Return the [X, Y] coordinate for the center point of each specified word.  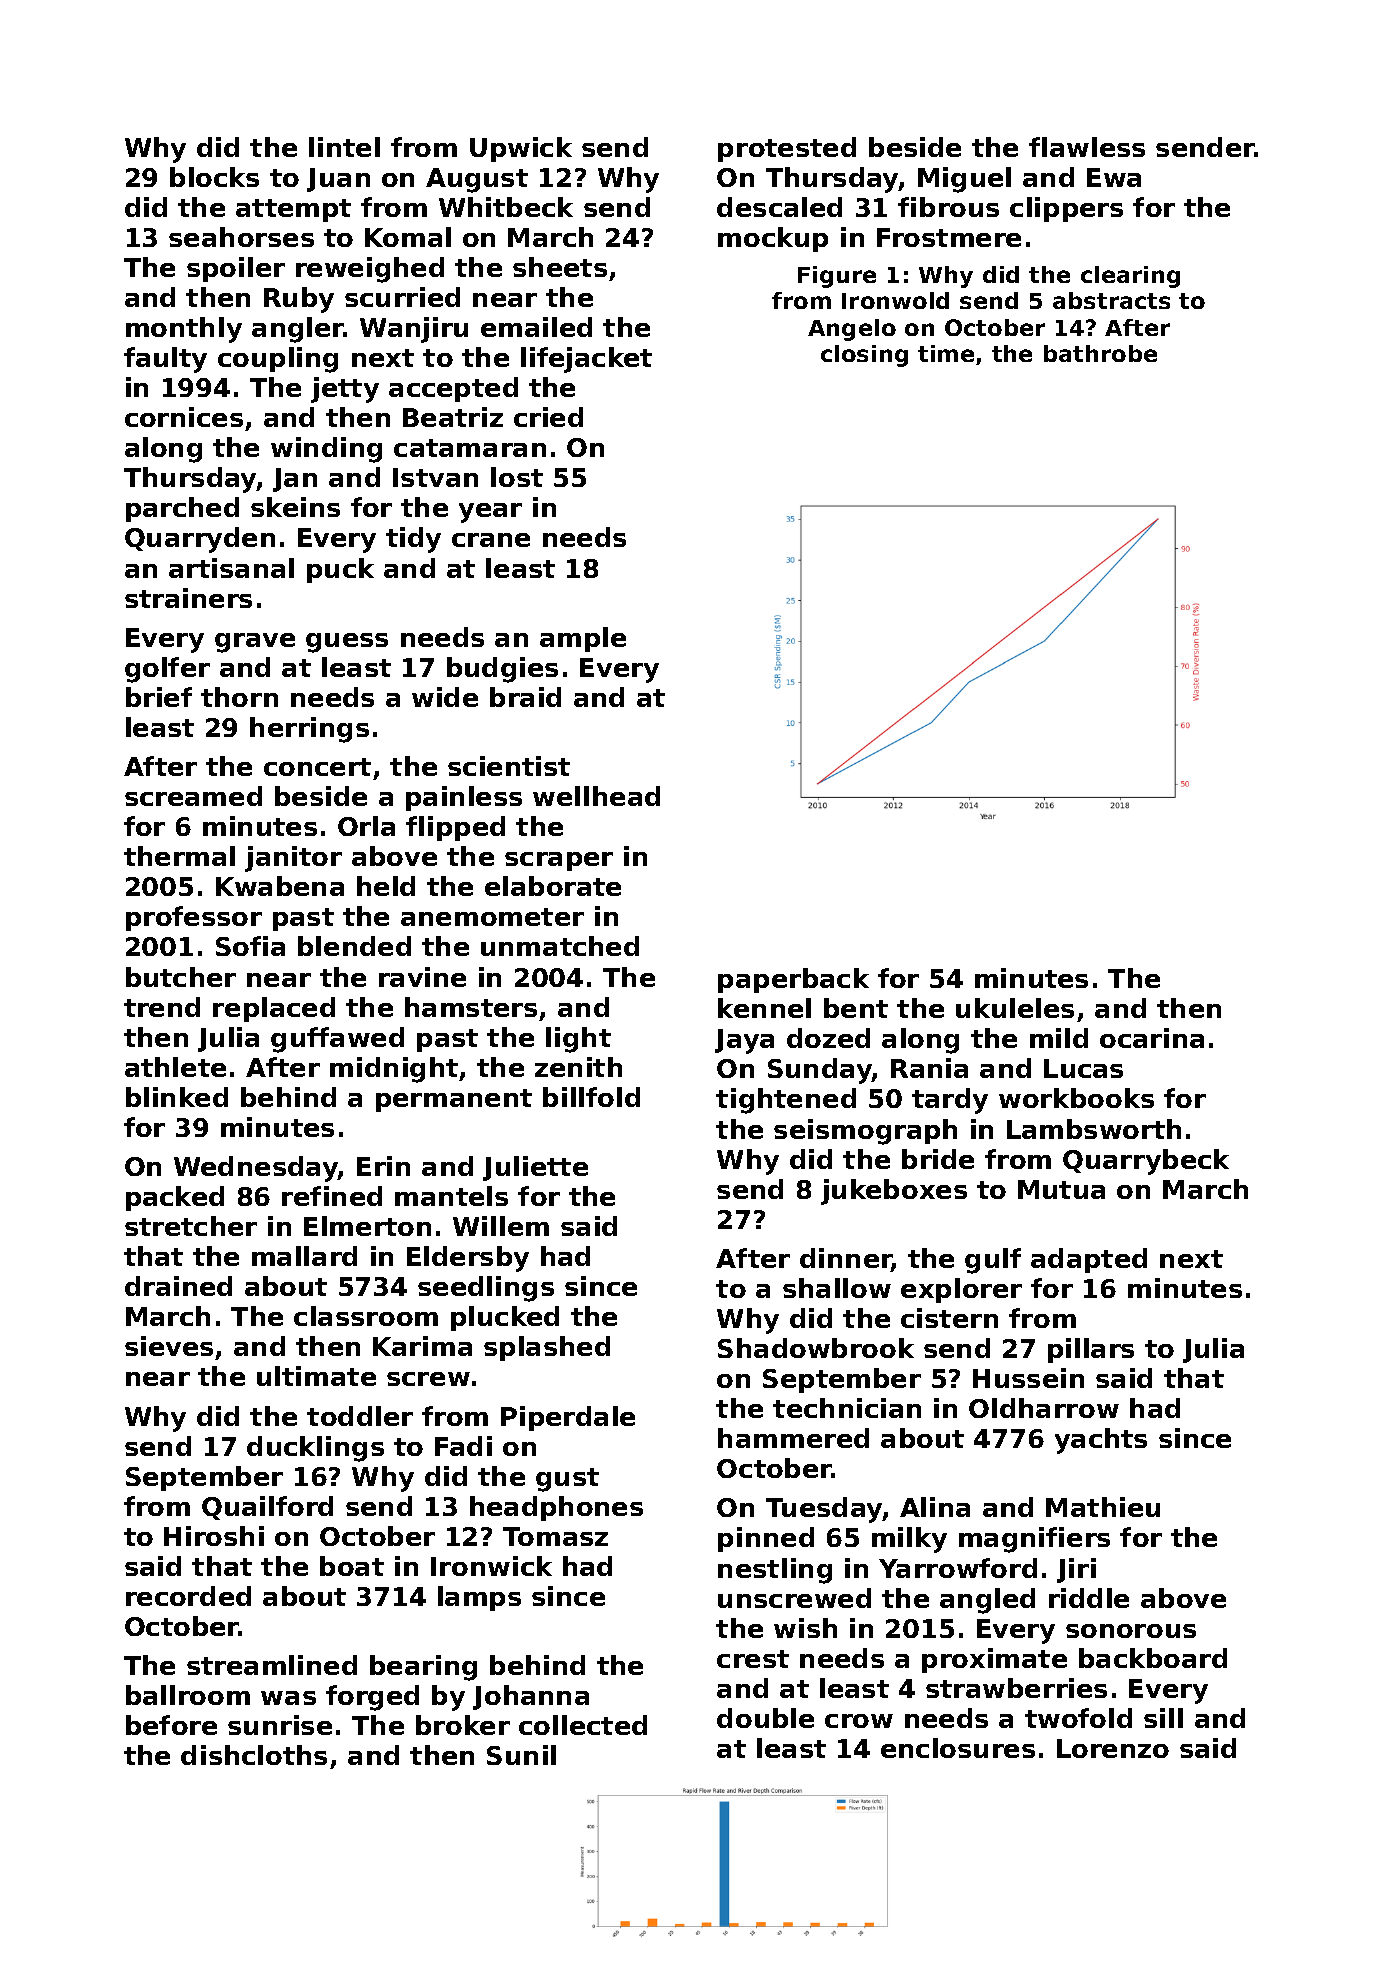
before [171, 1725]
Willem [501, 1226]
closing [864, 356]
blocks [214, 177]
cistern [949, 1318]
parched [182, 509]
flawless [1087, 147]
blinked [177, 1097]
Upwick [521, 149]
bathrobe [1100, 353]
